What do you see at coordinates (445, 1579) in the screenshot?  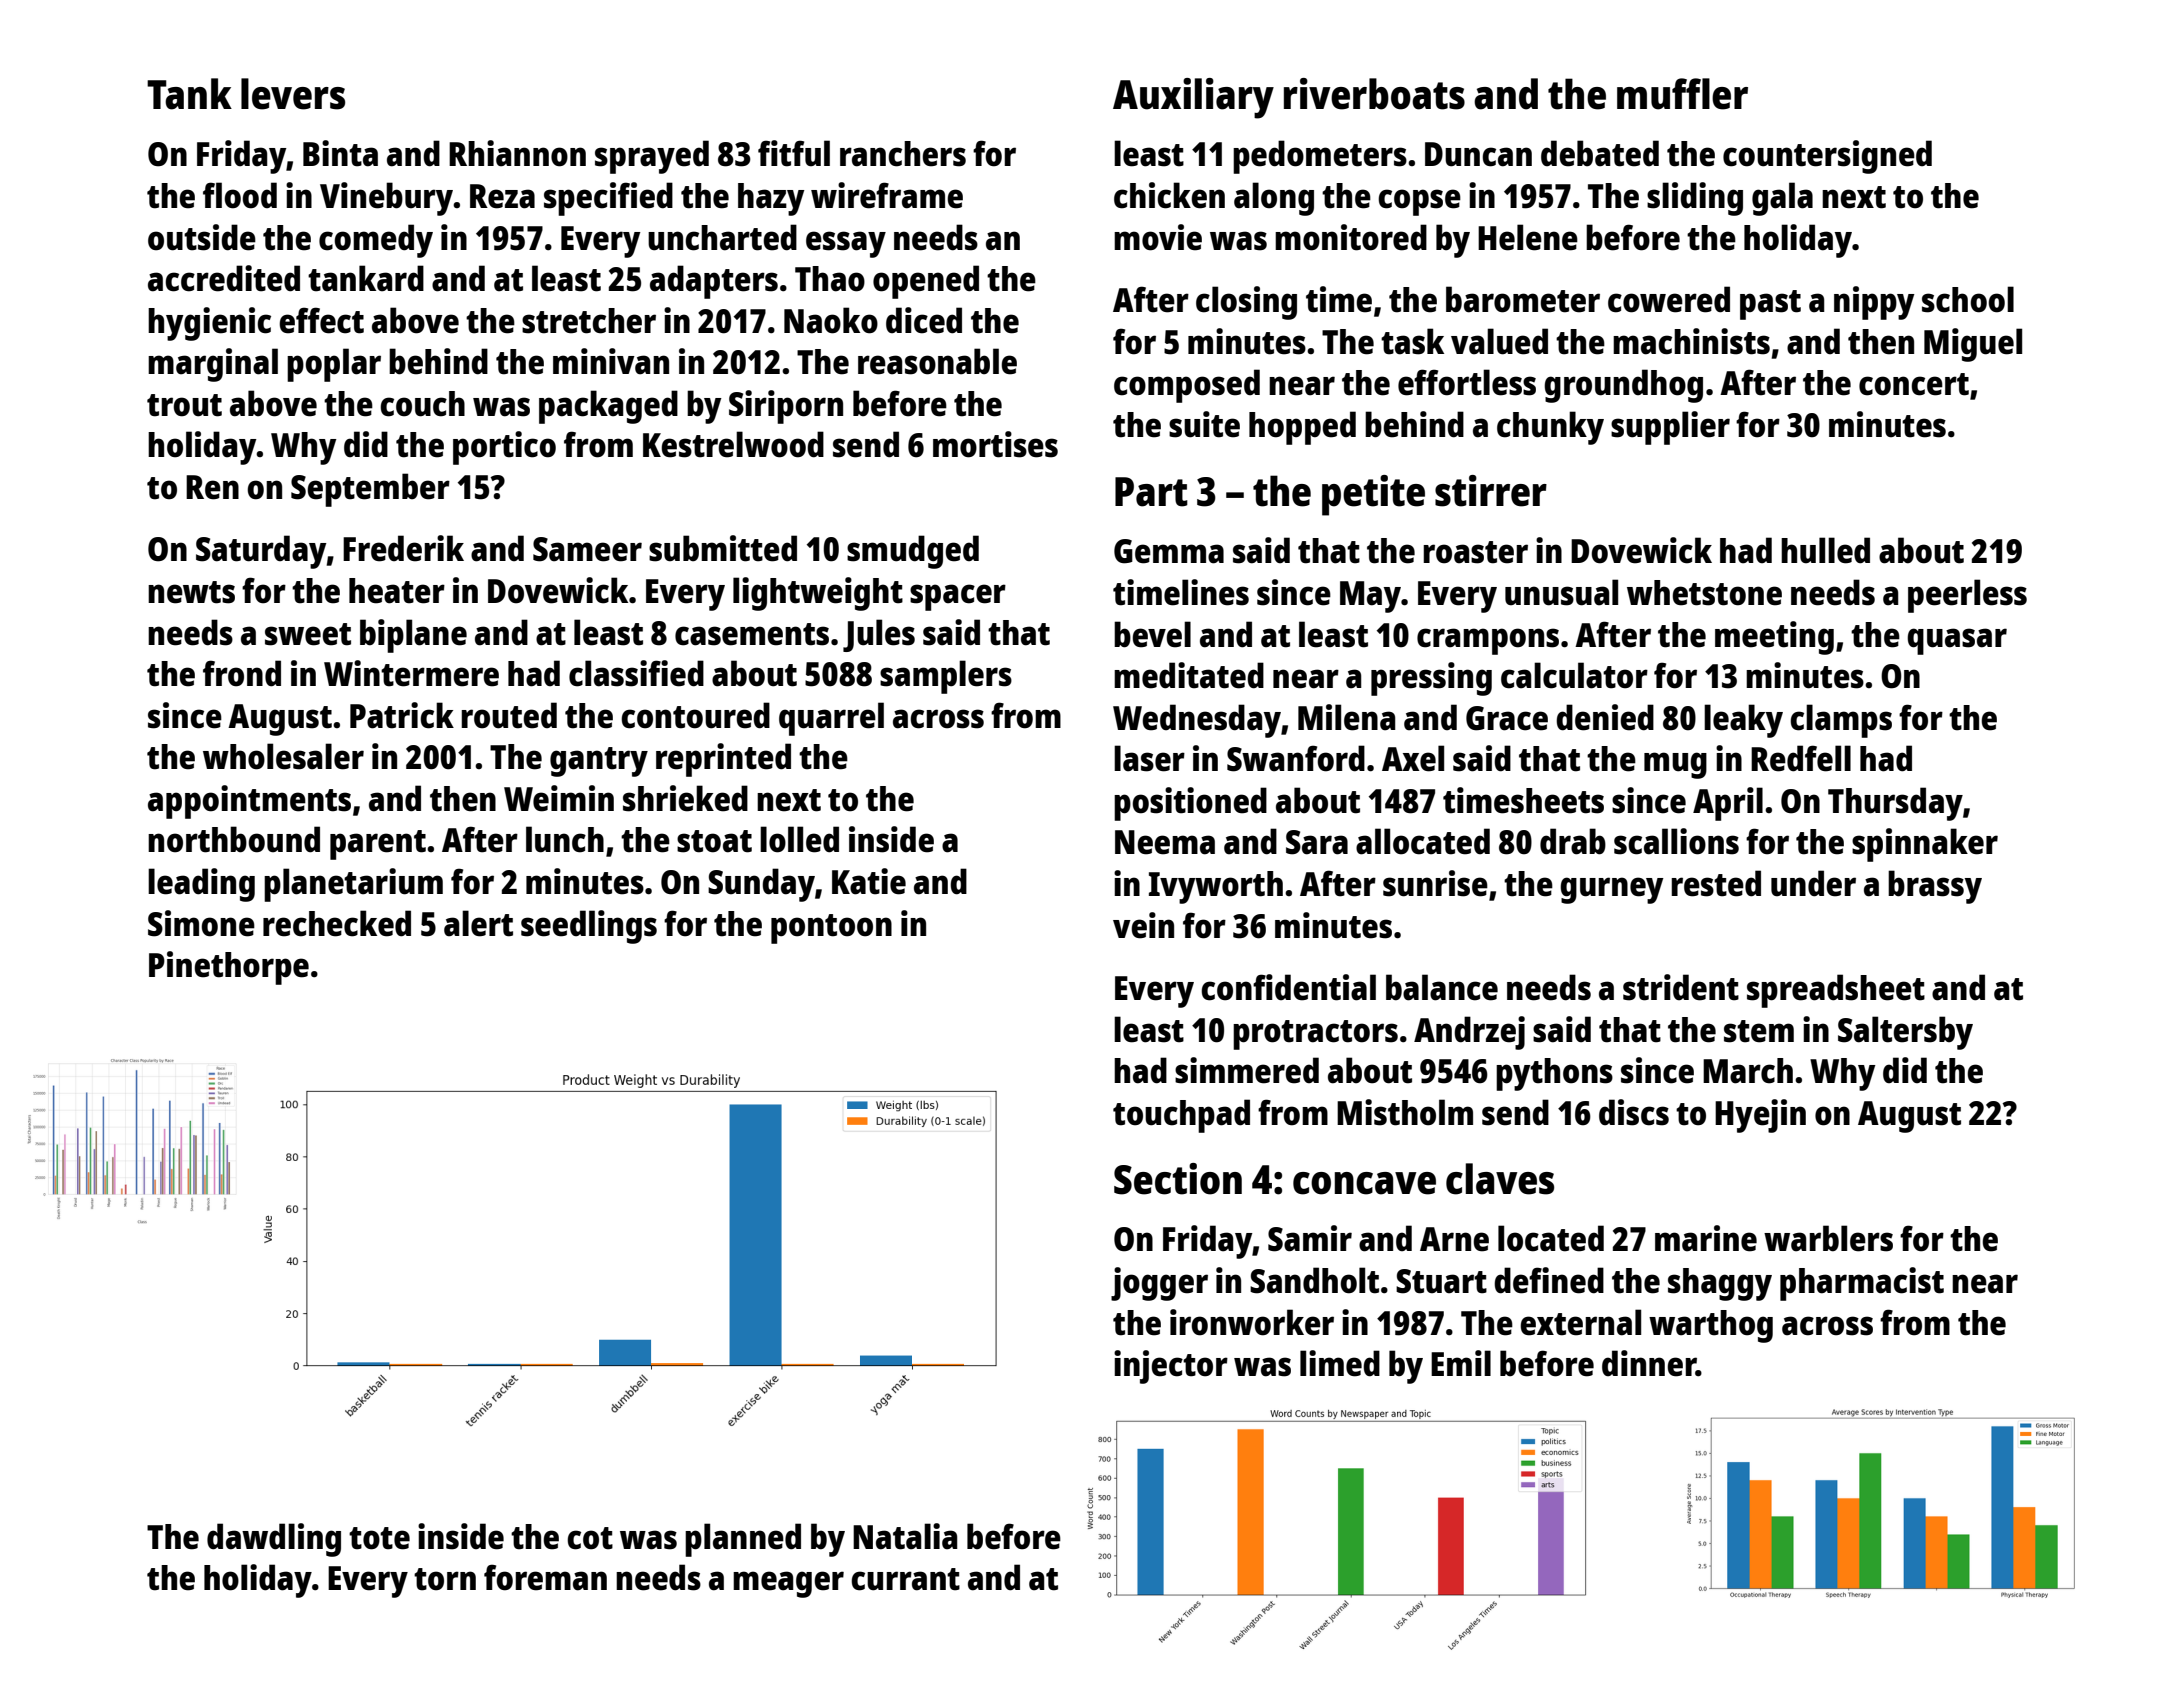 I see `torn` at bounding box center [445, 1579].
